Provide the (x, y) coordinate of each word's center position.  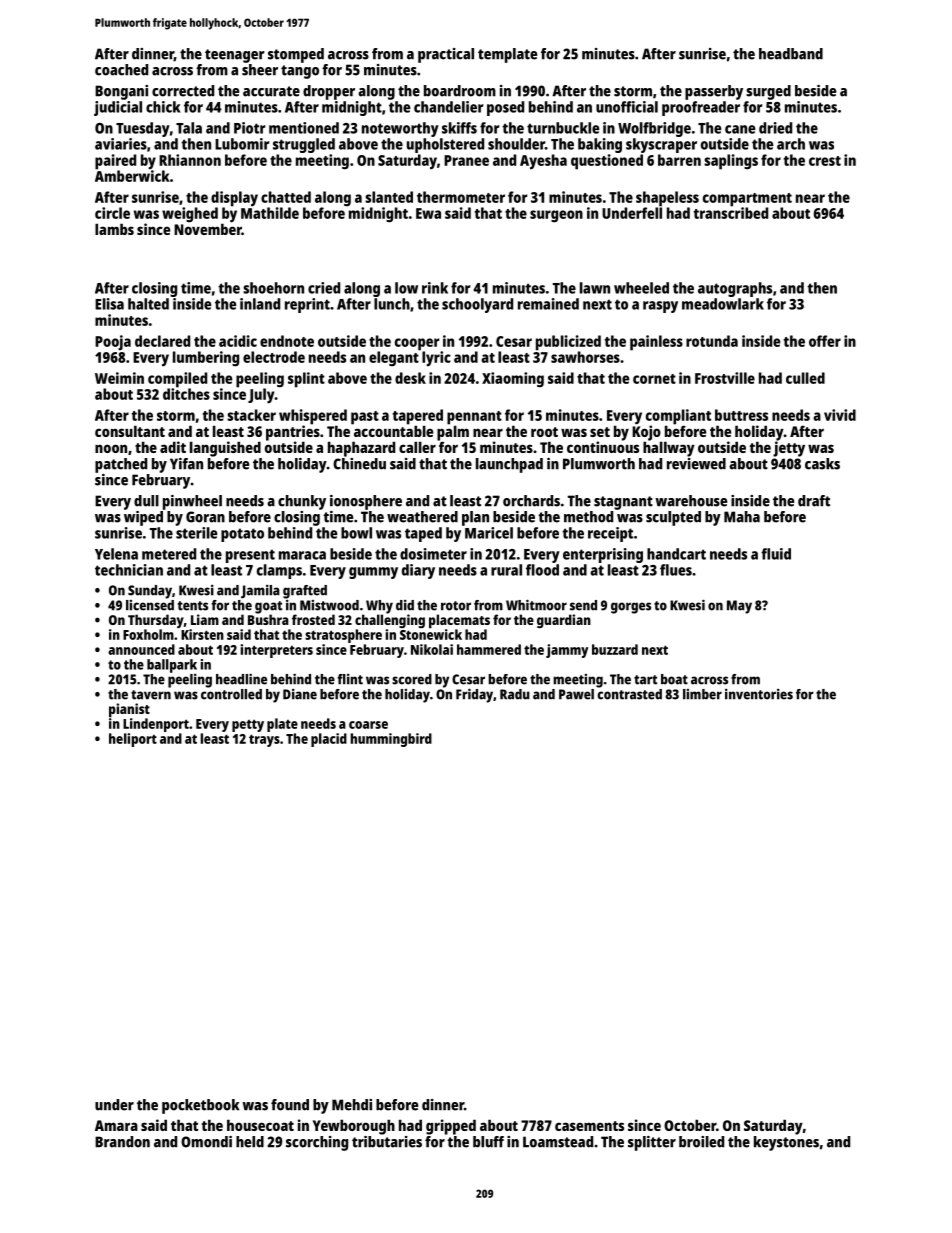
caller (417, 447)
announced (141, 649)
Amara (116, 1125)
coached (121, 70)
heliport (133, 740)
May (739, 607)
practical (446, 55)
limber (702, 694)
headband (791, 54)
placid (329, 740)
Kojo (646, 433)
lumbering (206, 359)
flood (542, 570)
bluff (488, 1142)
